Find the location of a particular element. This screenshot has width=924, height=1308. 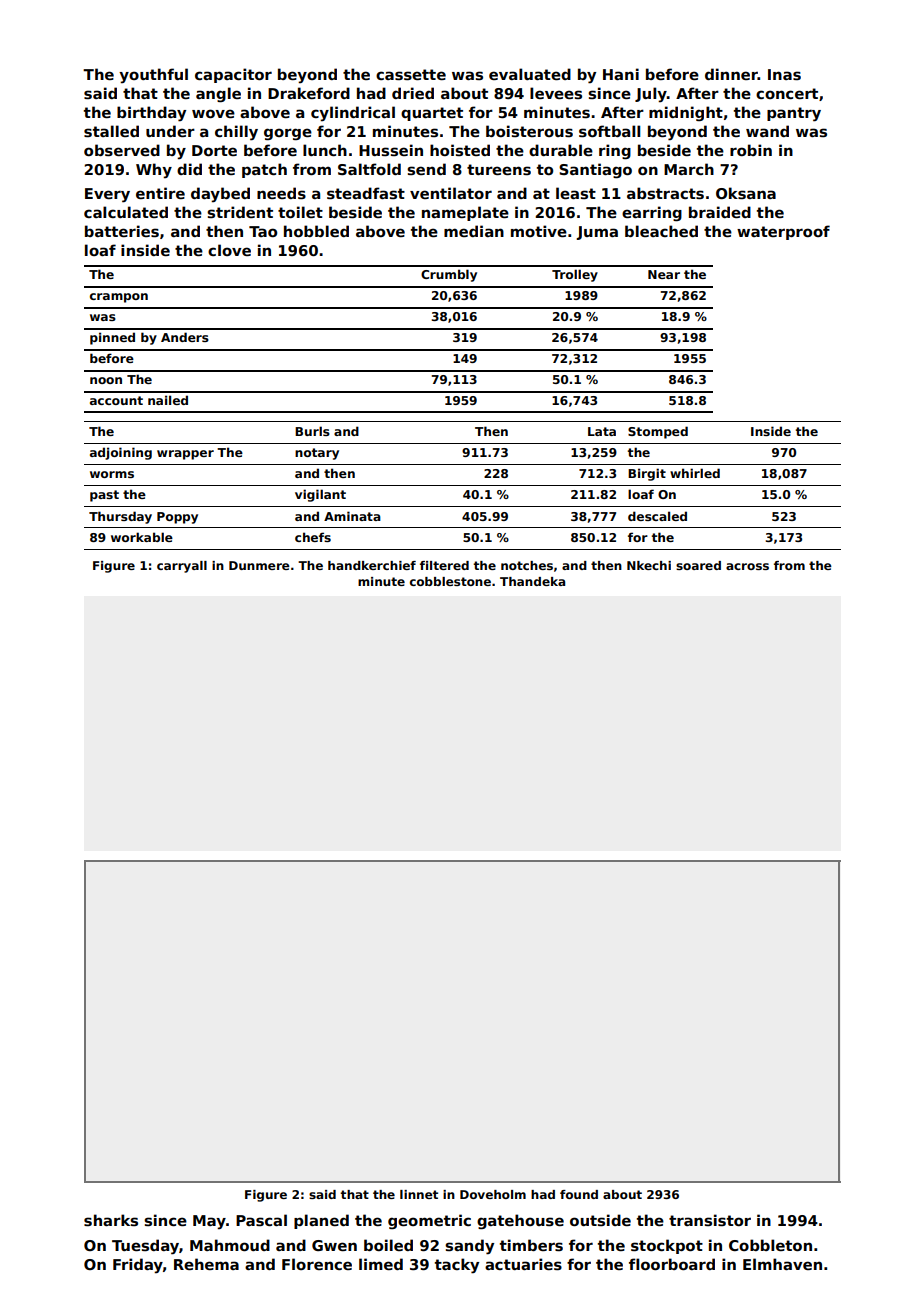

soared is located at coordinates (698, 565).
